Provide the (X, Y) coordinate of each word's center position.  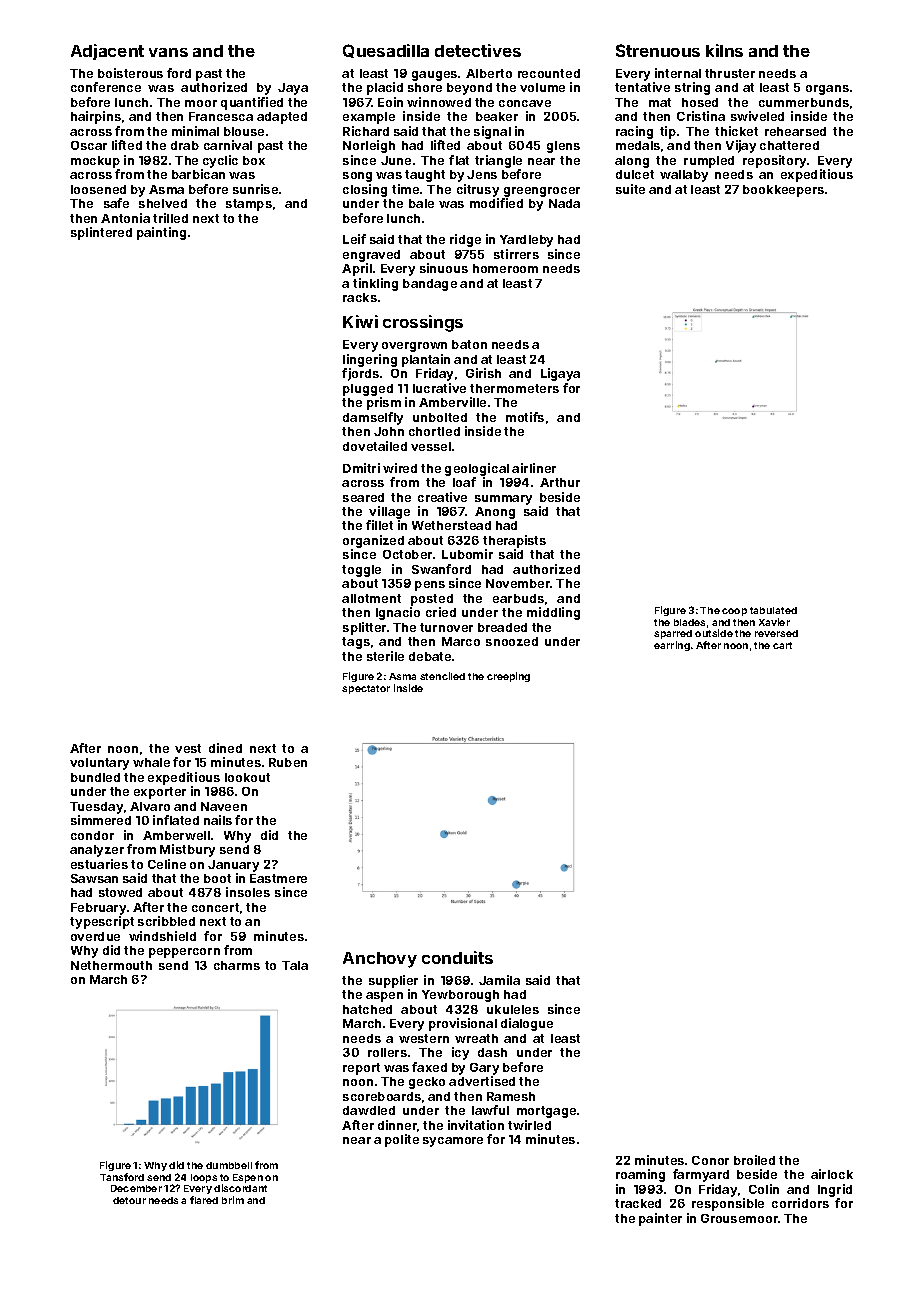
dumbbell (229, 1165)
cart (782, 645)
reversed (776, 633)
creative (442, 497)
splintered (101, 233)
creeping (508, 677)
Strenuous (658, 50)
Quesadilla (386, 51)
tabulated (773, 610)
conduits (457, 957)
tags (356, 643)
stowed (120, 892)
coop (734, 612)
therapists (514, 541)
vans (168, 52)
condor (92, 835)
